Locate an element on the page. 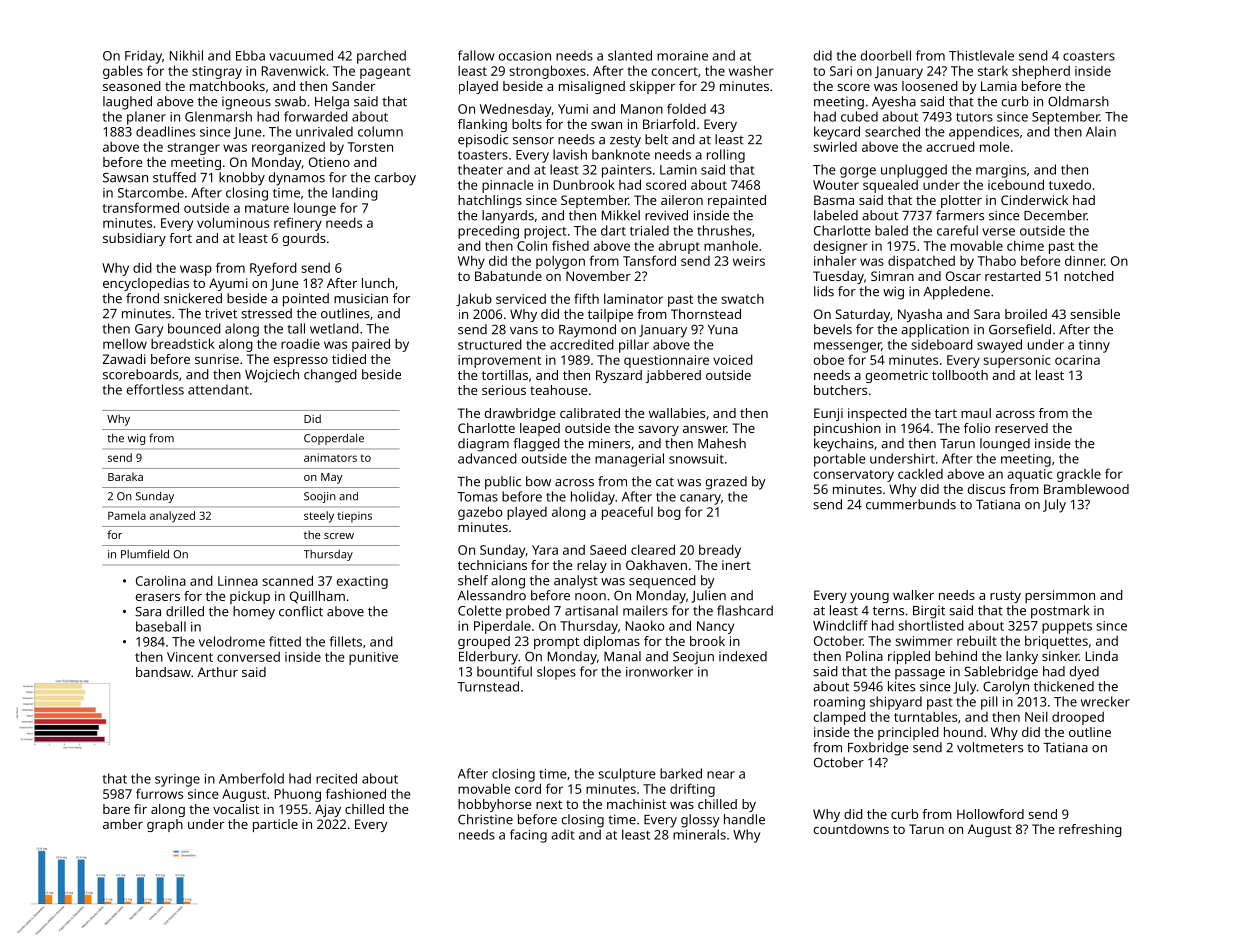 The width and height of the image is (1233, 952). persimmon is located at coordinates (1060, 596).
